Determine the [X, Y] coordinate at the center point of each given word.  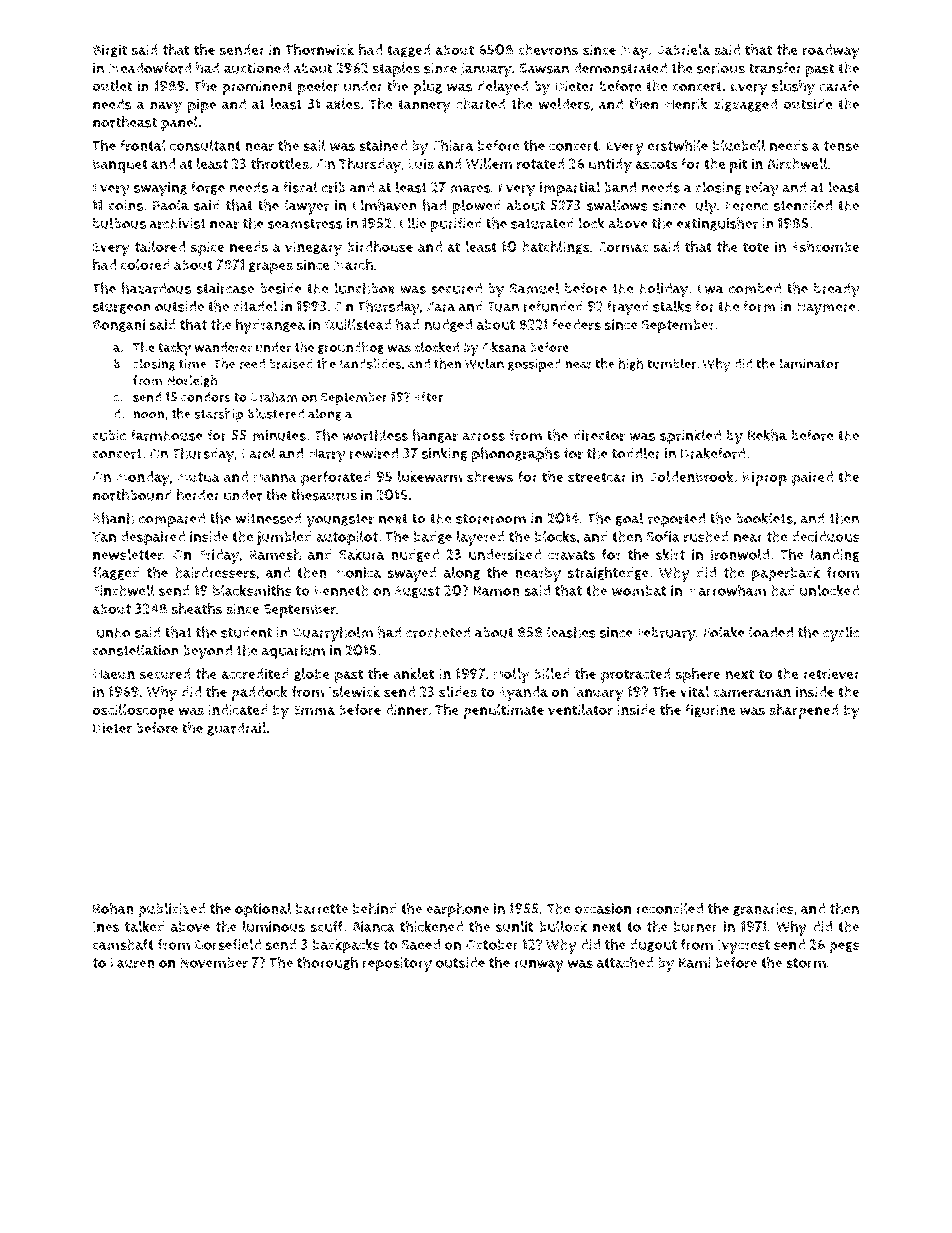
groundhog [351, 348]
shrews [490, 477]
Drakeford [713, 453]
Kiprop [764, 478]
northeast [125, 122]
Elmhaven [384, 205]
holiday [664, 290]
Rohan [113, 908]
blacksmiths [252, 590]
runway [539, 966]
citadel [255, 306]
